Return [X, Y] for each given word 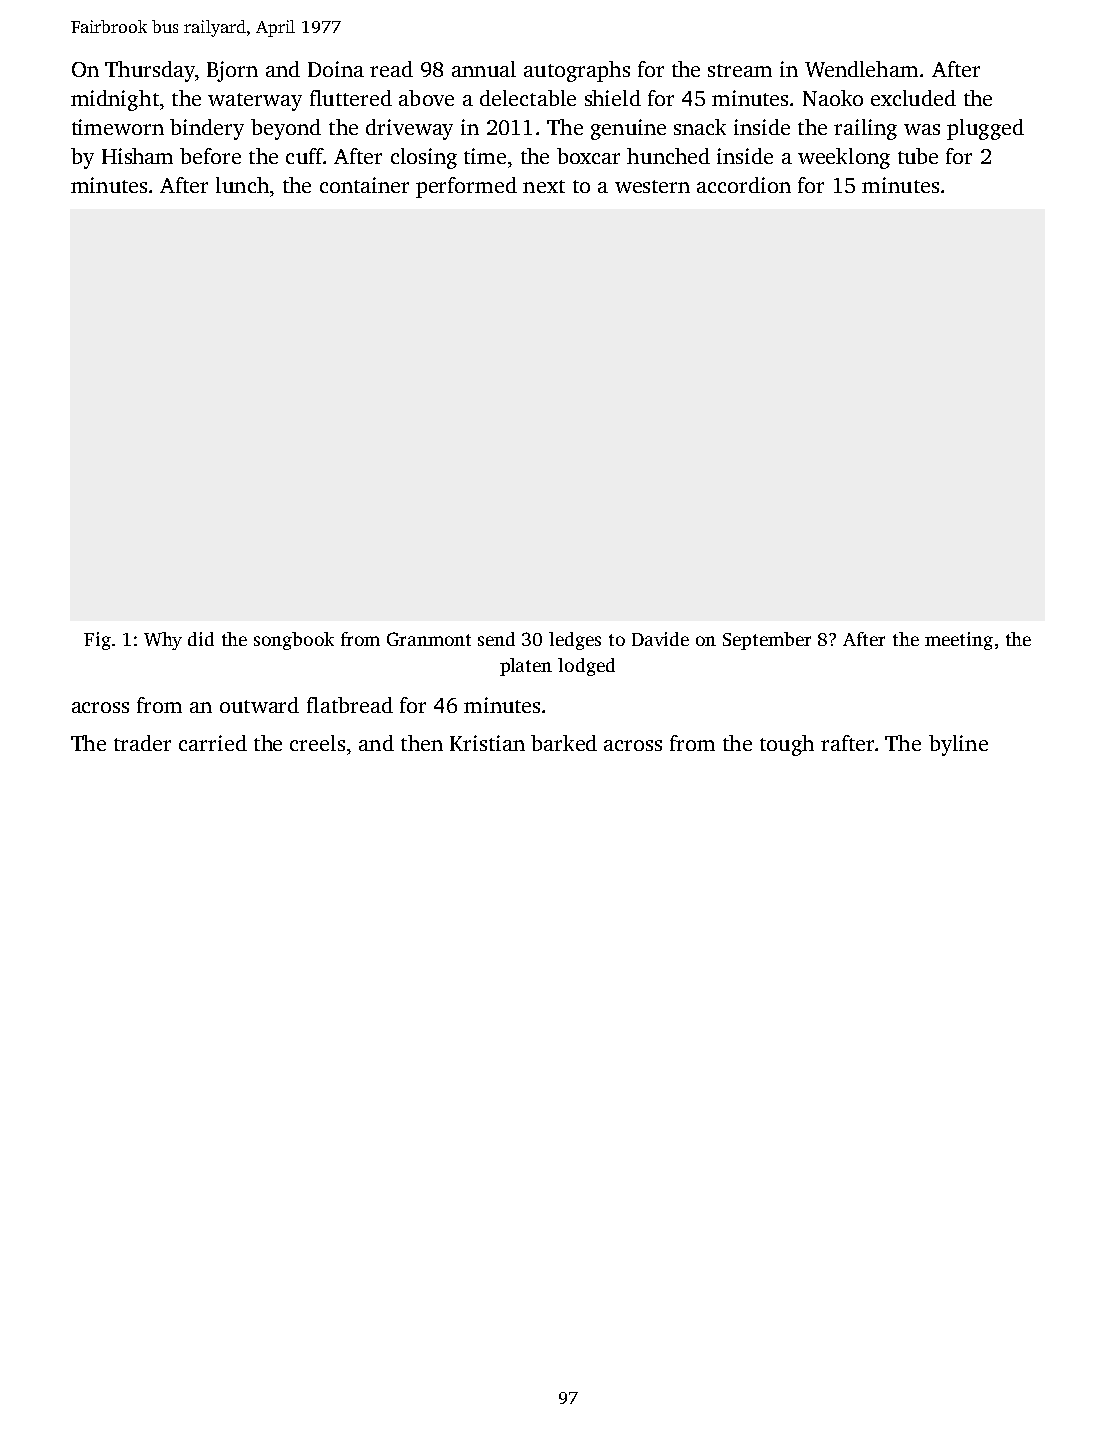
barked [564, 743]
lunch [242, 185]
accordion [744, 185]
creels [317, 743]
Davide [660, 639]
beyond [286, 129]
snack [700, 127]
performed [466, 187]
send [496, 639]
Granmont [429, 639]
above [426, 98]
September [767, 641]
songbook [294, 641]
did [201, 639]
